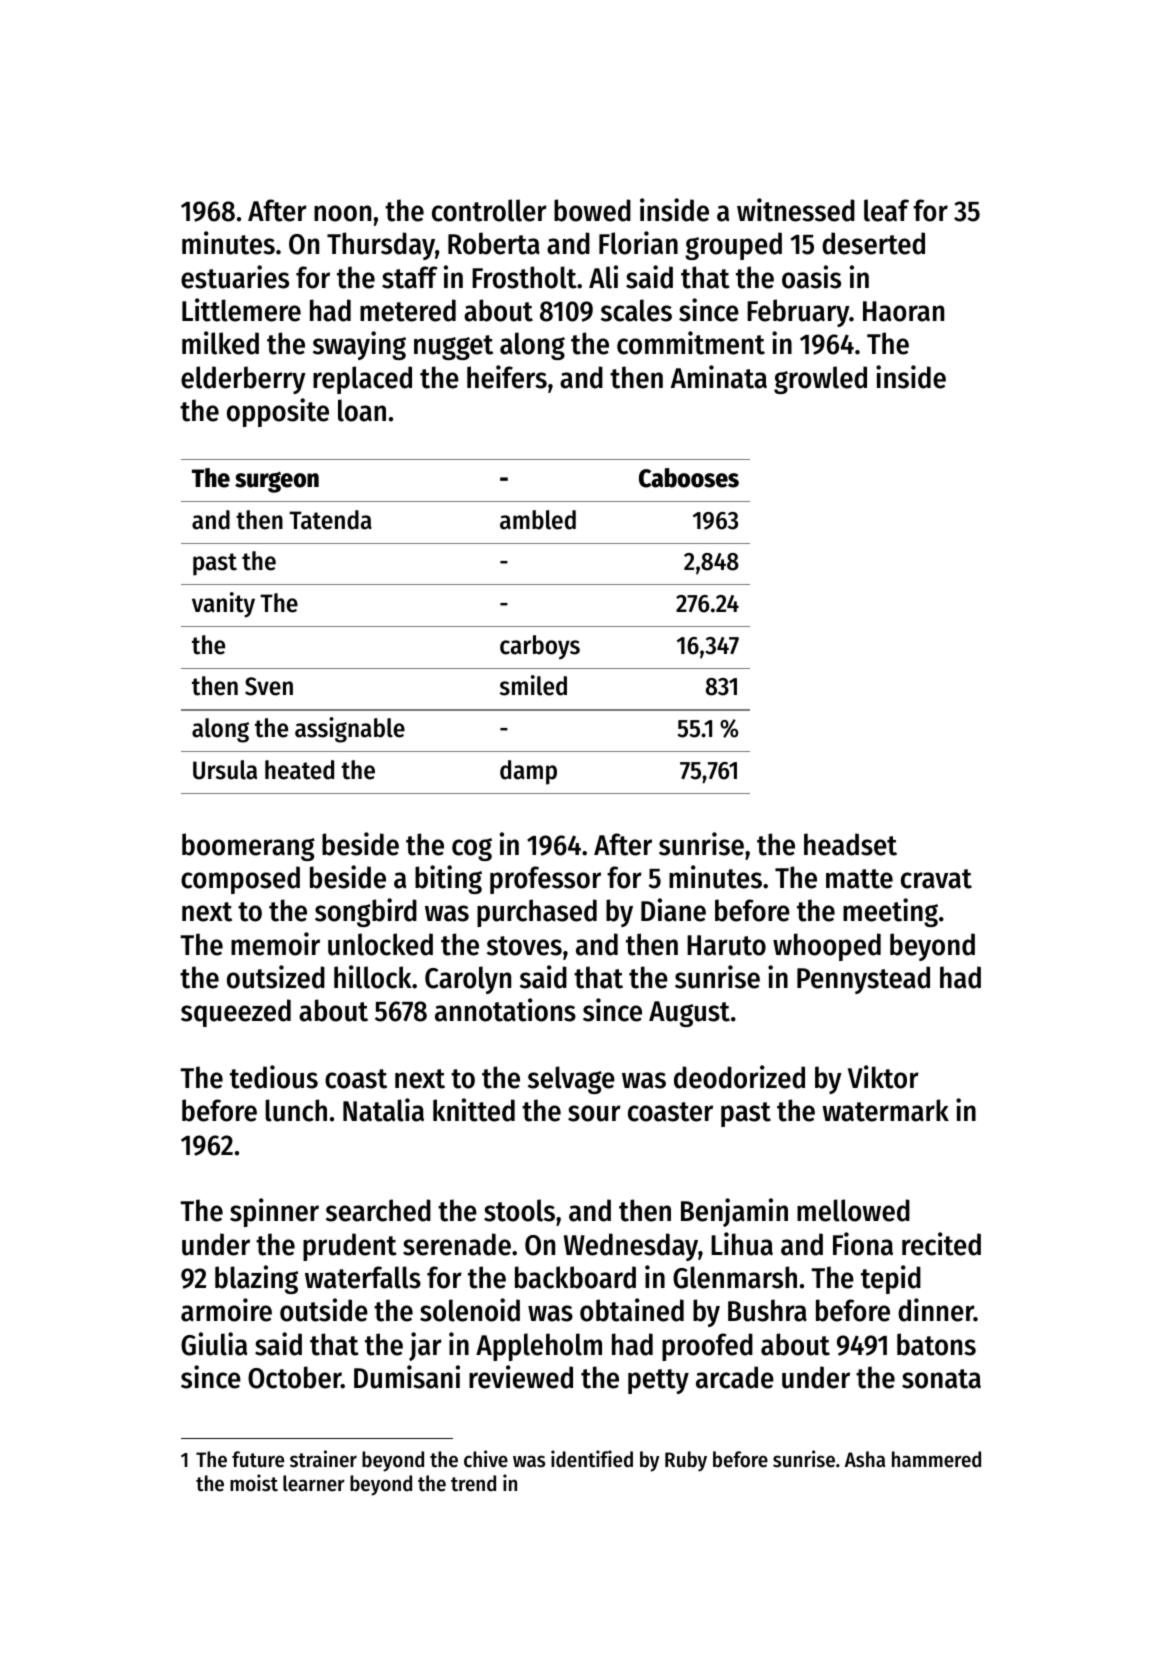 Image resolution: width=1165 pixels, height=1654 pixels. I want to click on purchased, so click(537, 913).
